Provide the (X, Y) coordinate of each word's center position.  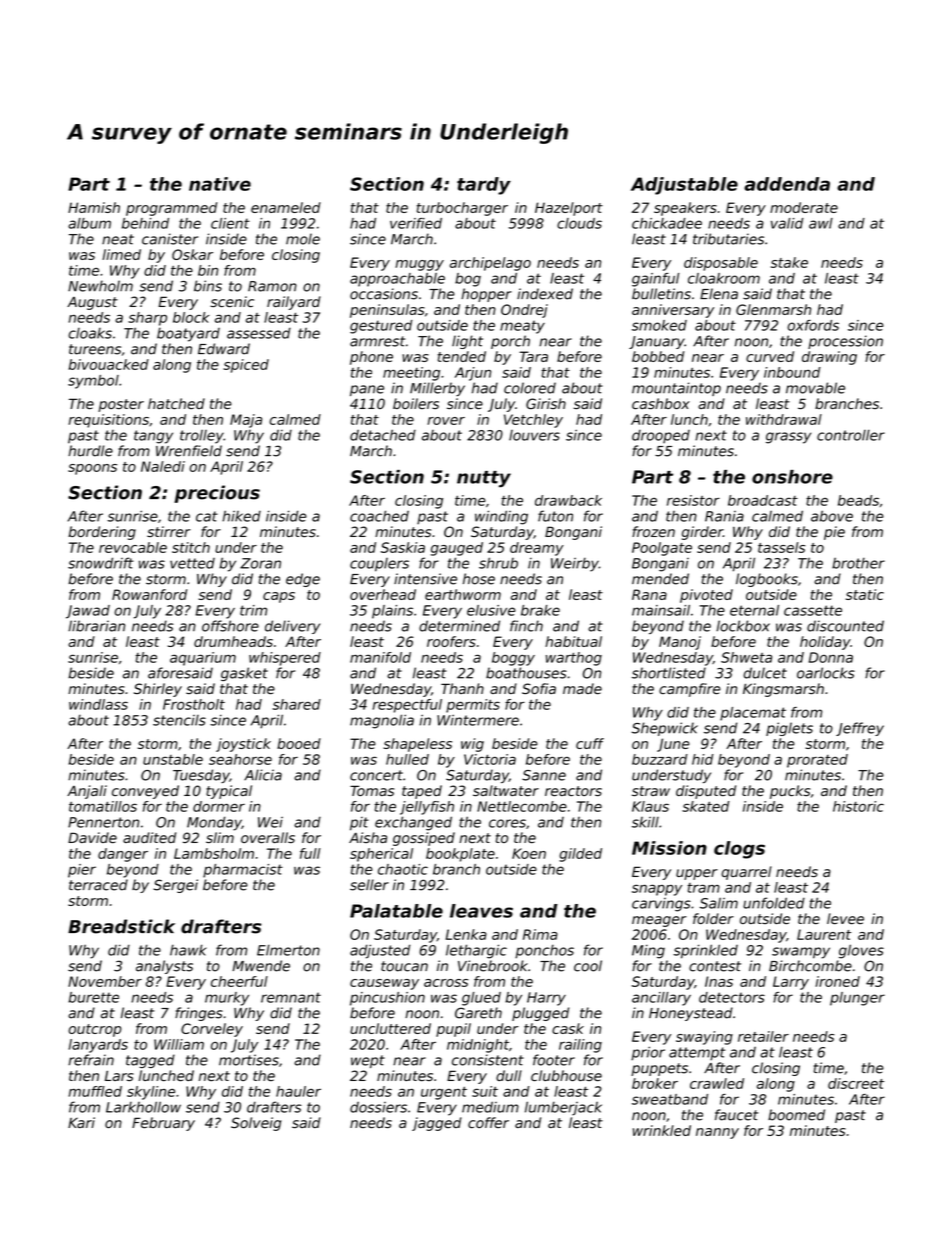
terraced (98, 885)
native (220, 184)
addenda (787, 184)
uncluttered (390, 1028)
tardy (484, 186)
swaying (704, 1038)
